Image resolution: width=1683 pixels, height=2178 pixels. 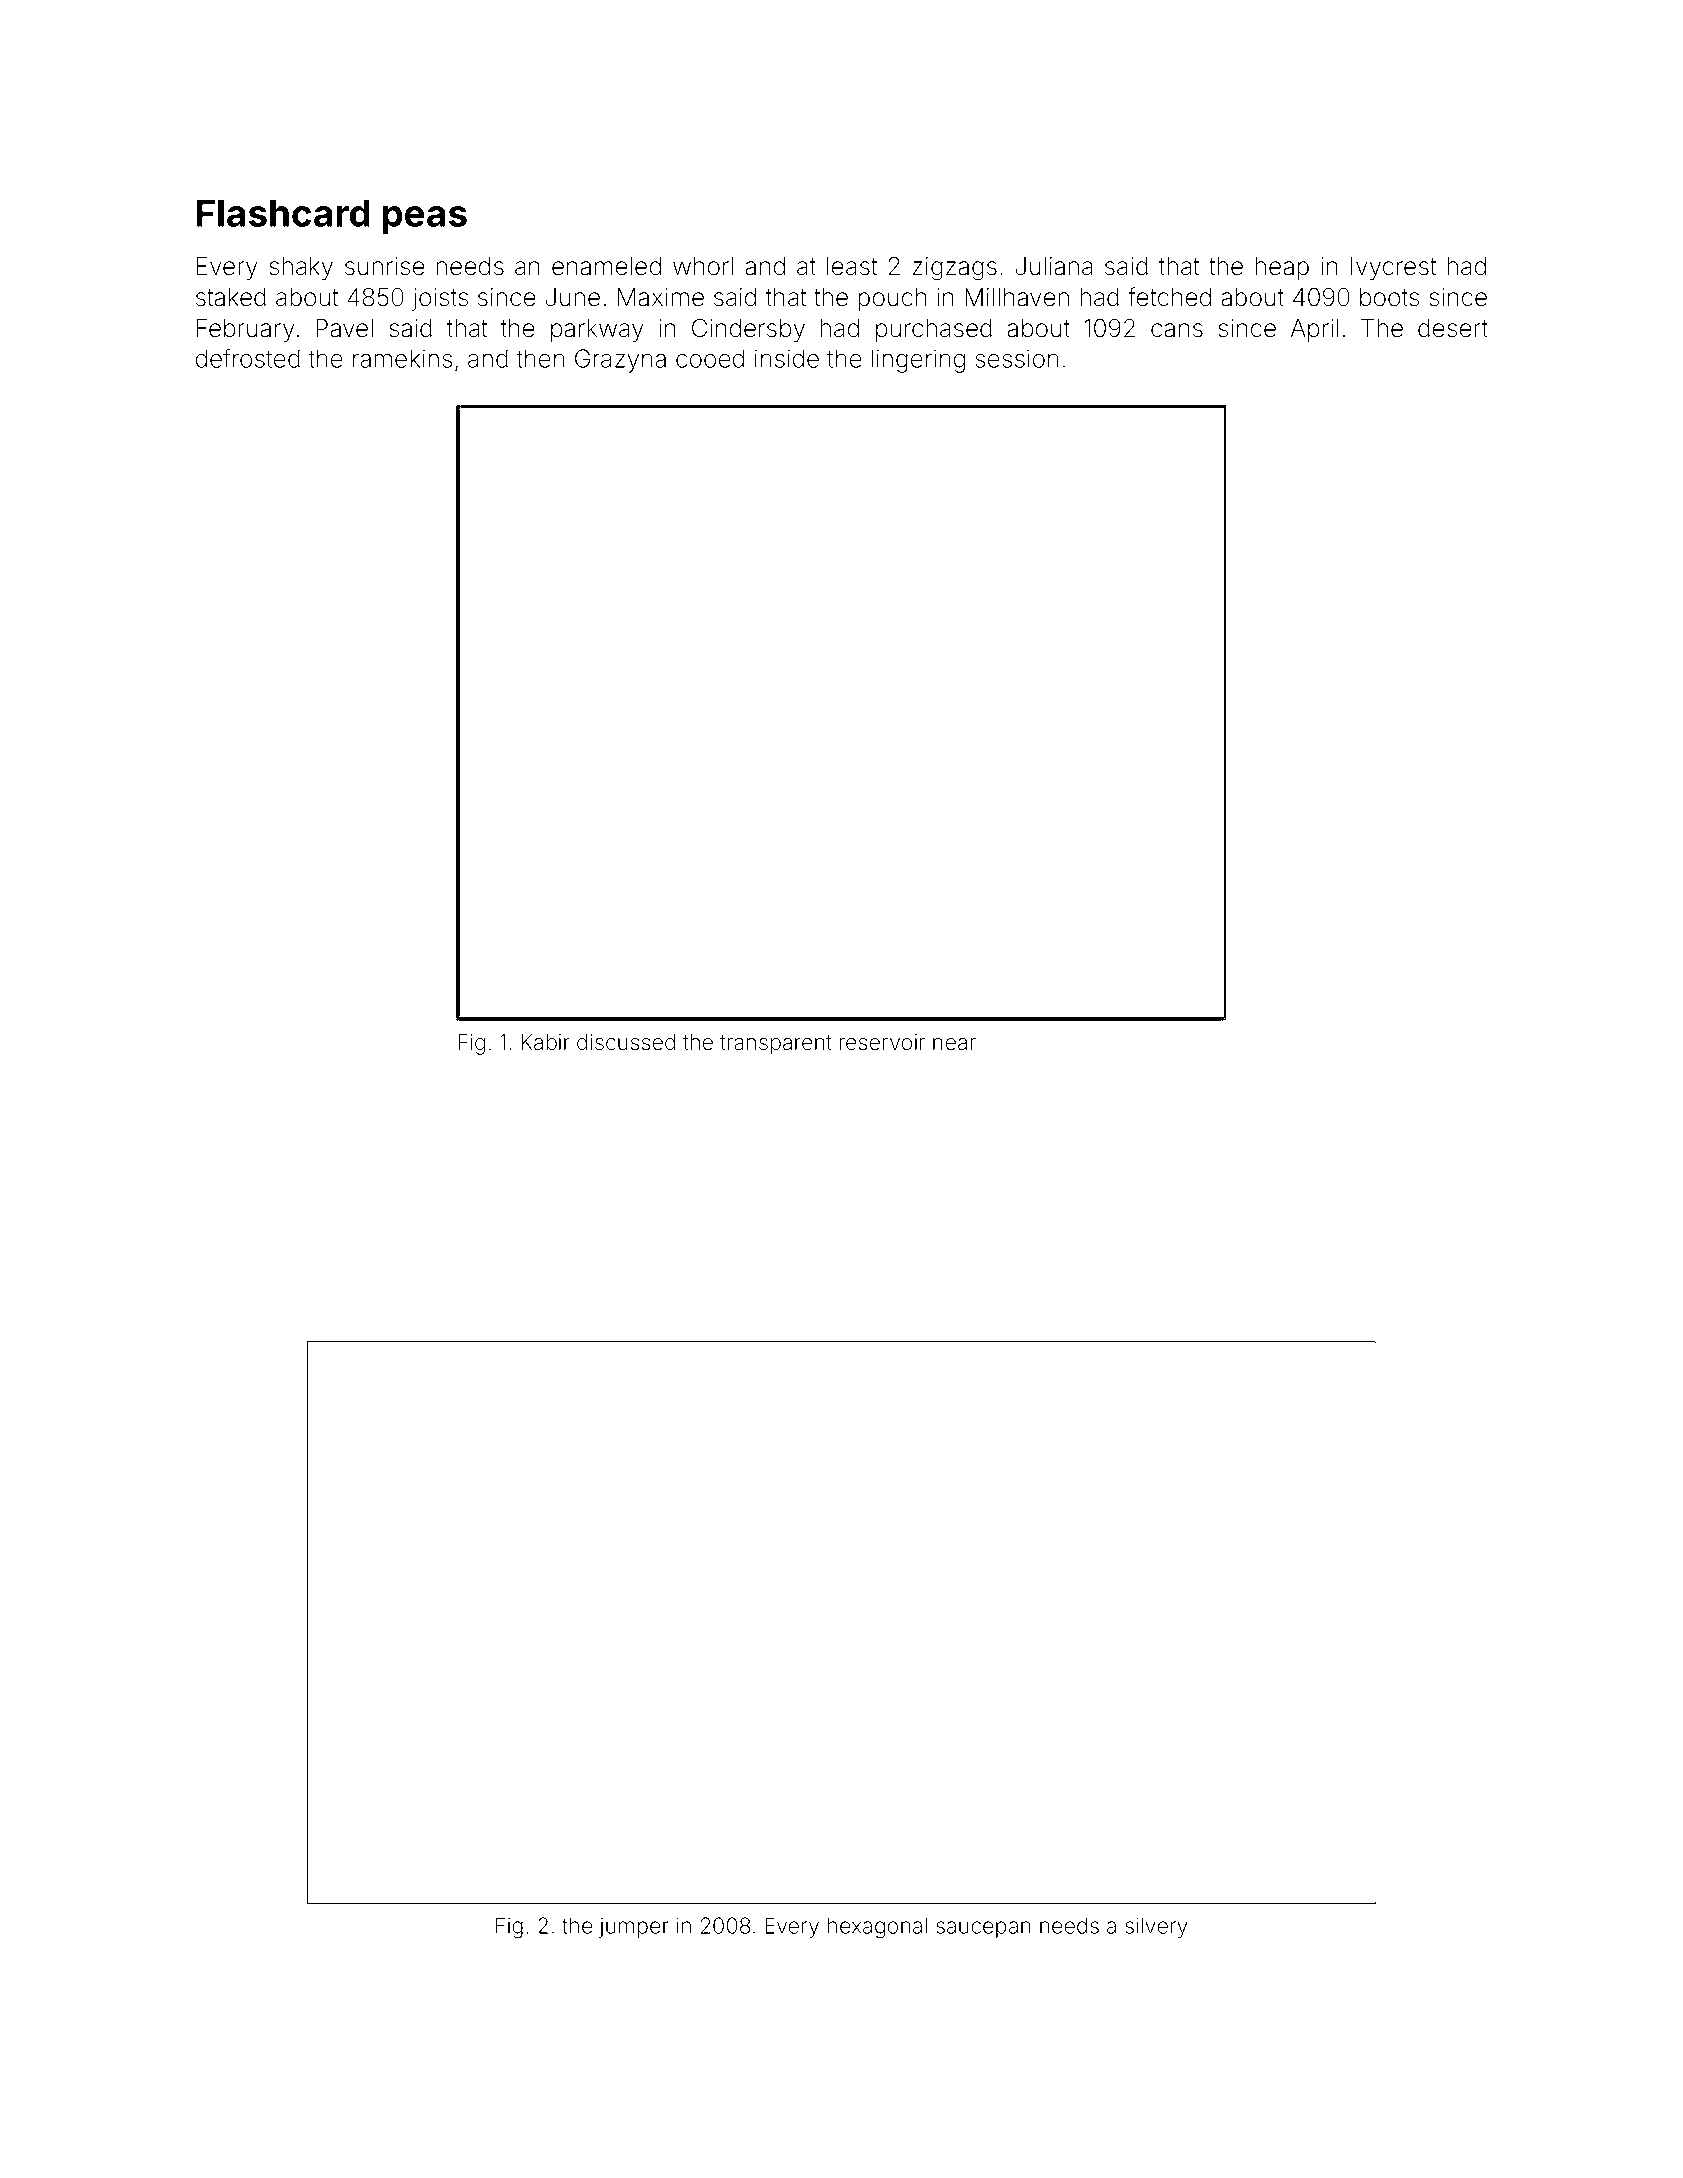 I want to click on discussed, so click(x=626, y=1042).
